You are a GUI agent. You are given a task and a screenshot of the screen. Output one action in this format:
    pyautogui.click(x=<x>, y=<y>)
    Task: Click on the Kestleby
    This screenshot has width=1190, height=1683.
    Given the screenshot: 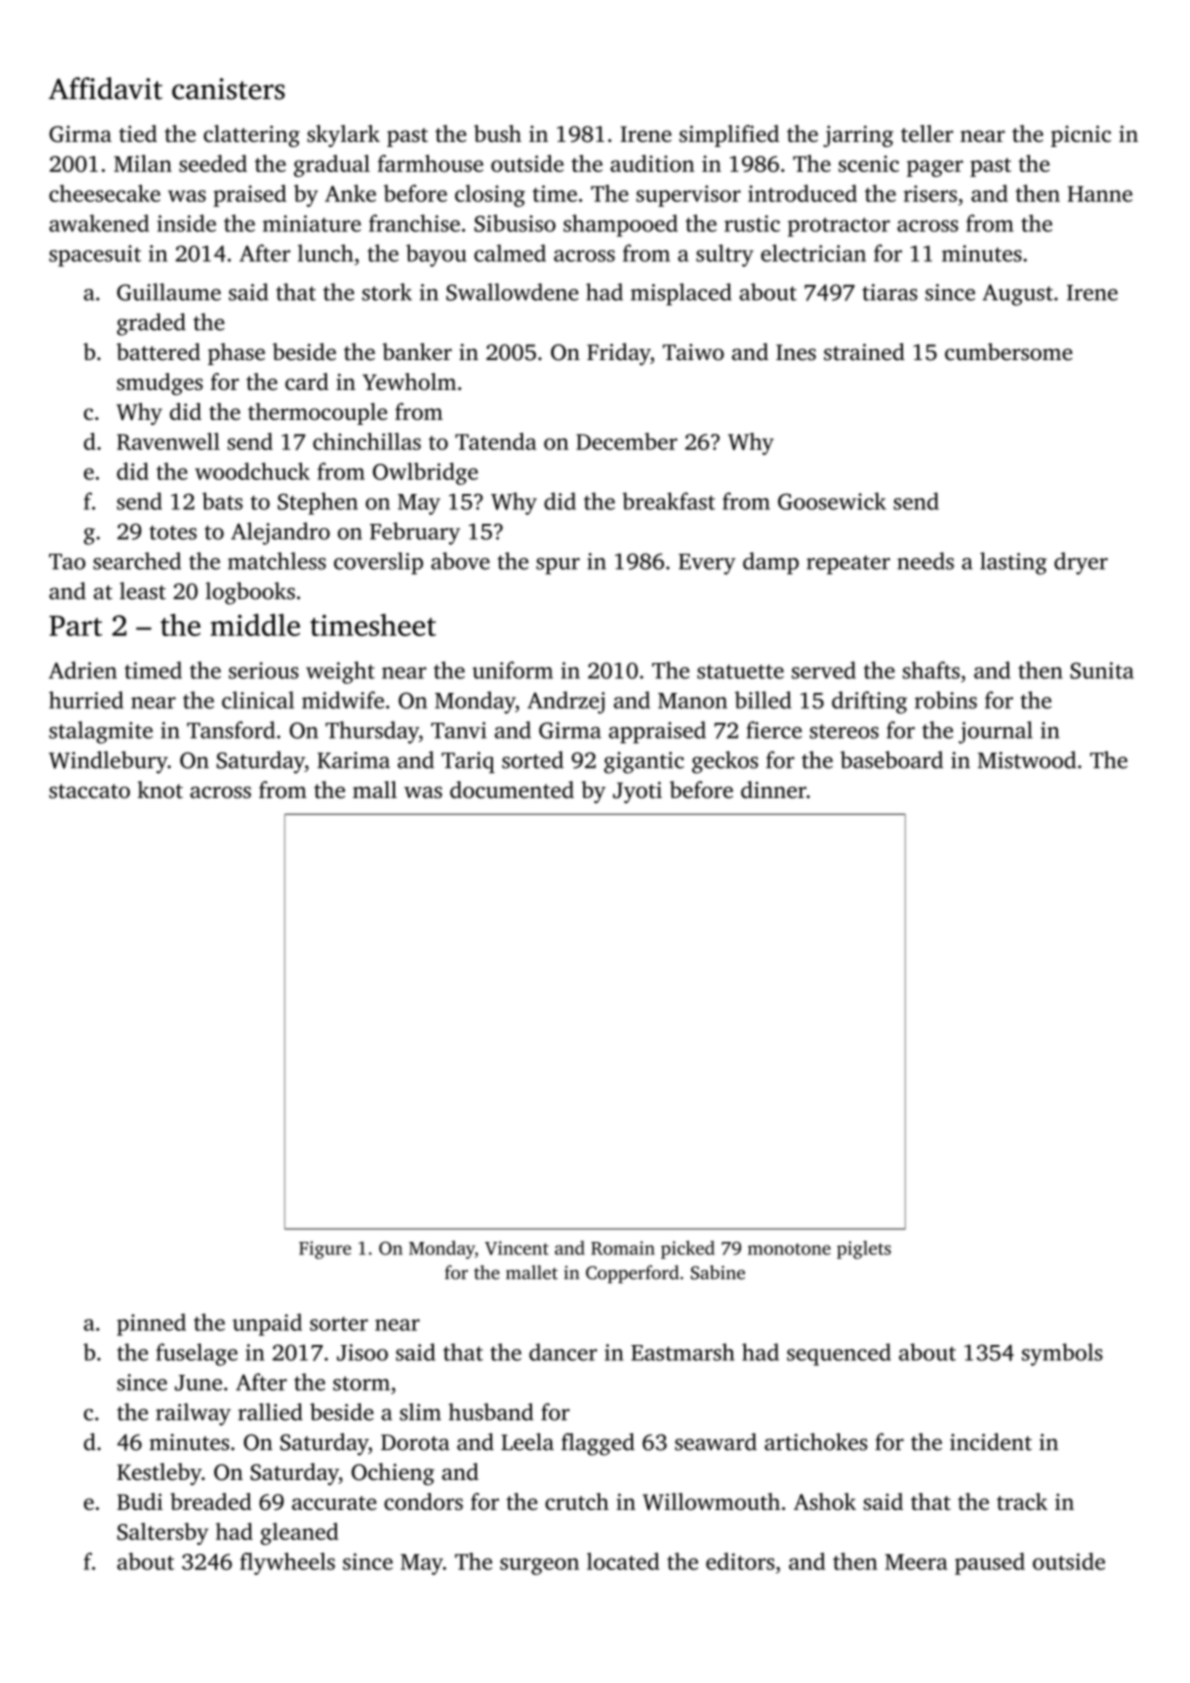 What is the action you would take?
    pyautogui.click(x=159, y=1474)
